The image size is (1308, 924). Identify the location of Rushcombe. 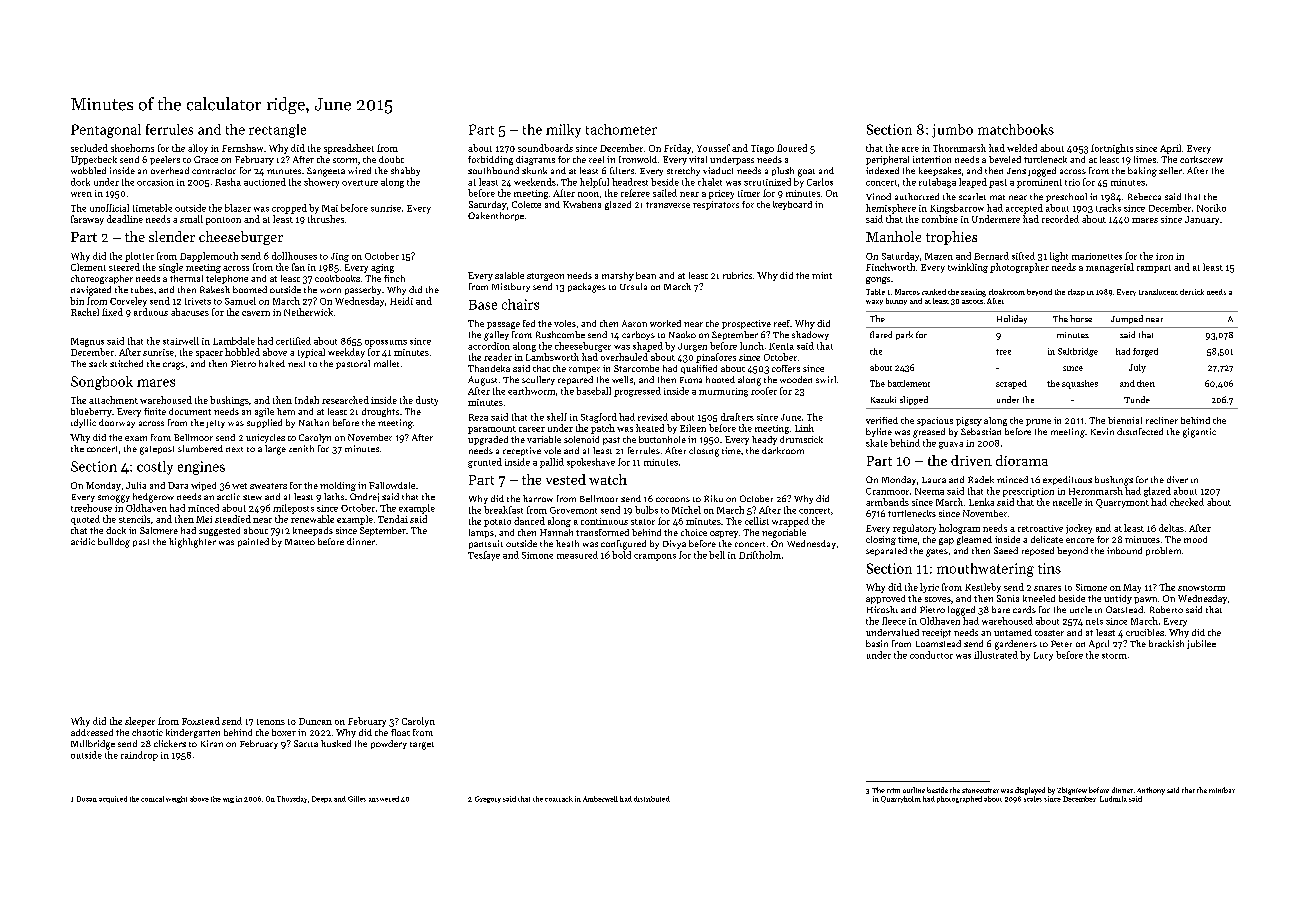
(560, 334).
